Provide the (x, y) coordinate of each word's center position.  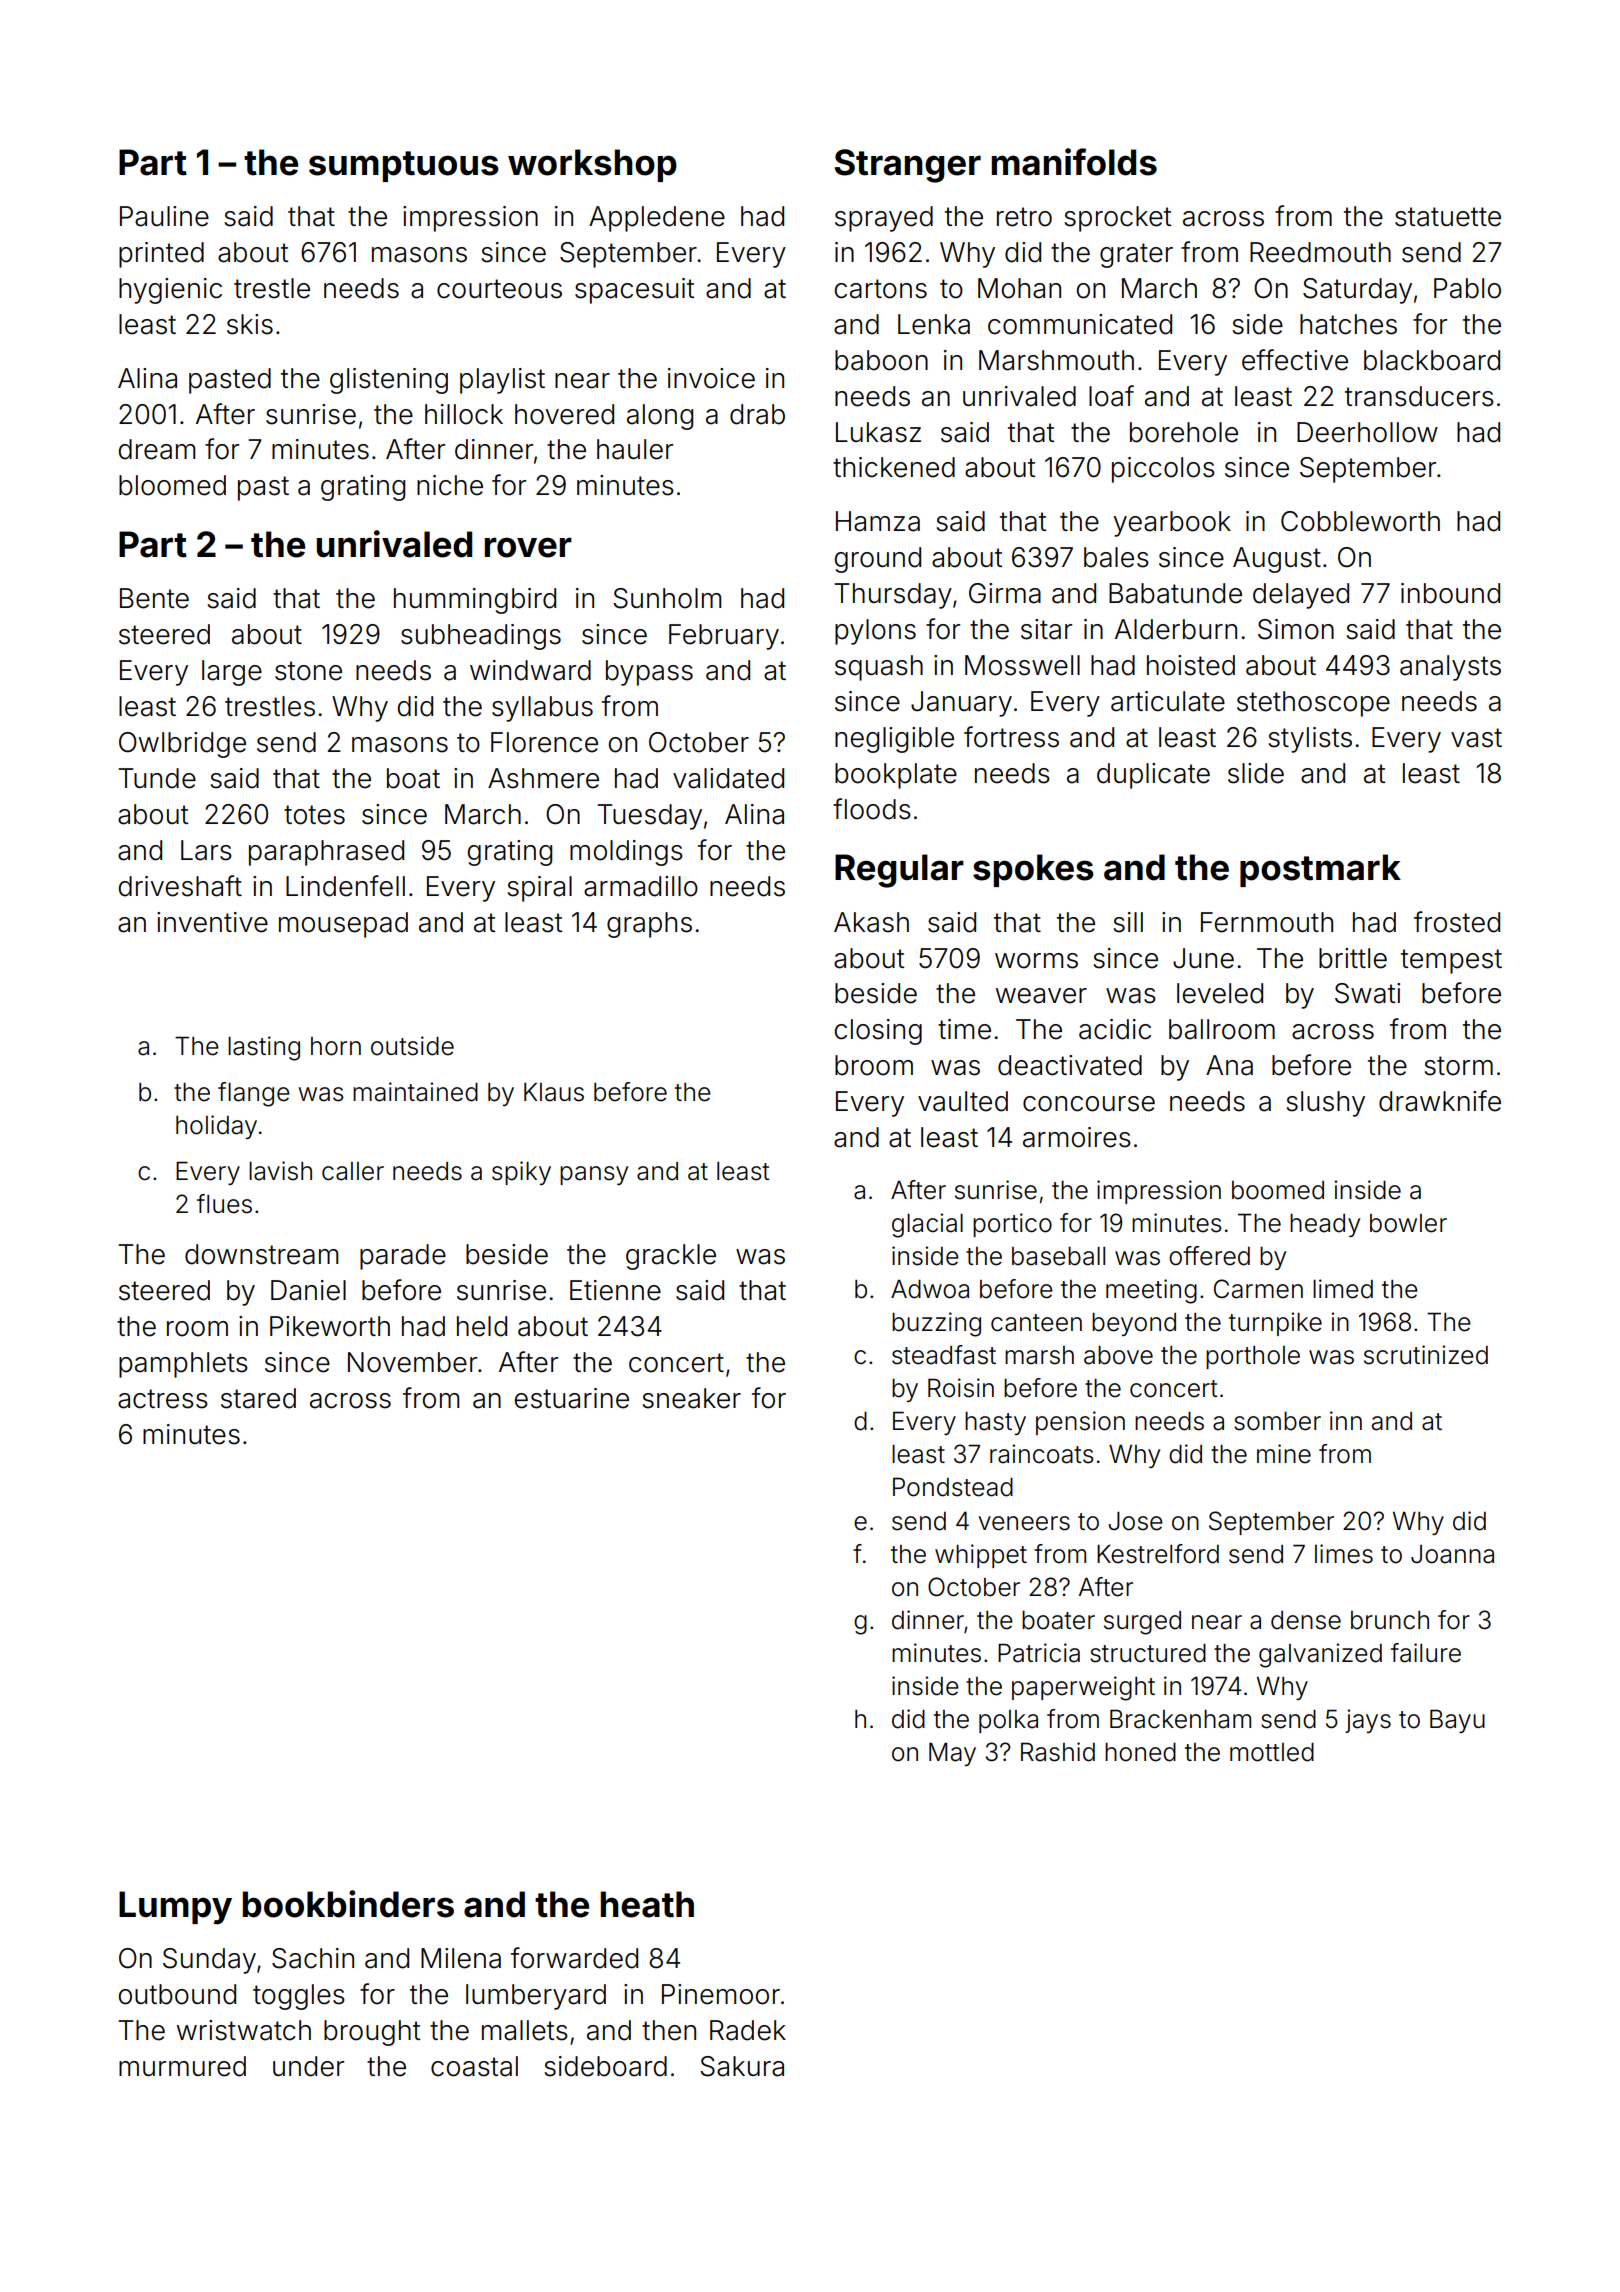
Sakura (742, 2066)
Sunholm (667, 598)
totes (314, 815)
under (308, 2066)
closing (878, 1032)
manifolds (1074, 162)
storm (1458, 1066)
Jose (1135, 1521)
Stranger (908, 166)
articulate (1168, 701)
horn (336, 1046)
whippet (981, 1556)
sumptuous (404, 166)
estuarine (572, 1398)
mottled (1272, 1752)
